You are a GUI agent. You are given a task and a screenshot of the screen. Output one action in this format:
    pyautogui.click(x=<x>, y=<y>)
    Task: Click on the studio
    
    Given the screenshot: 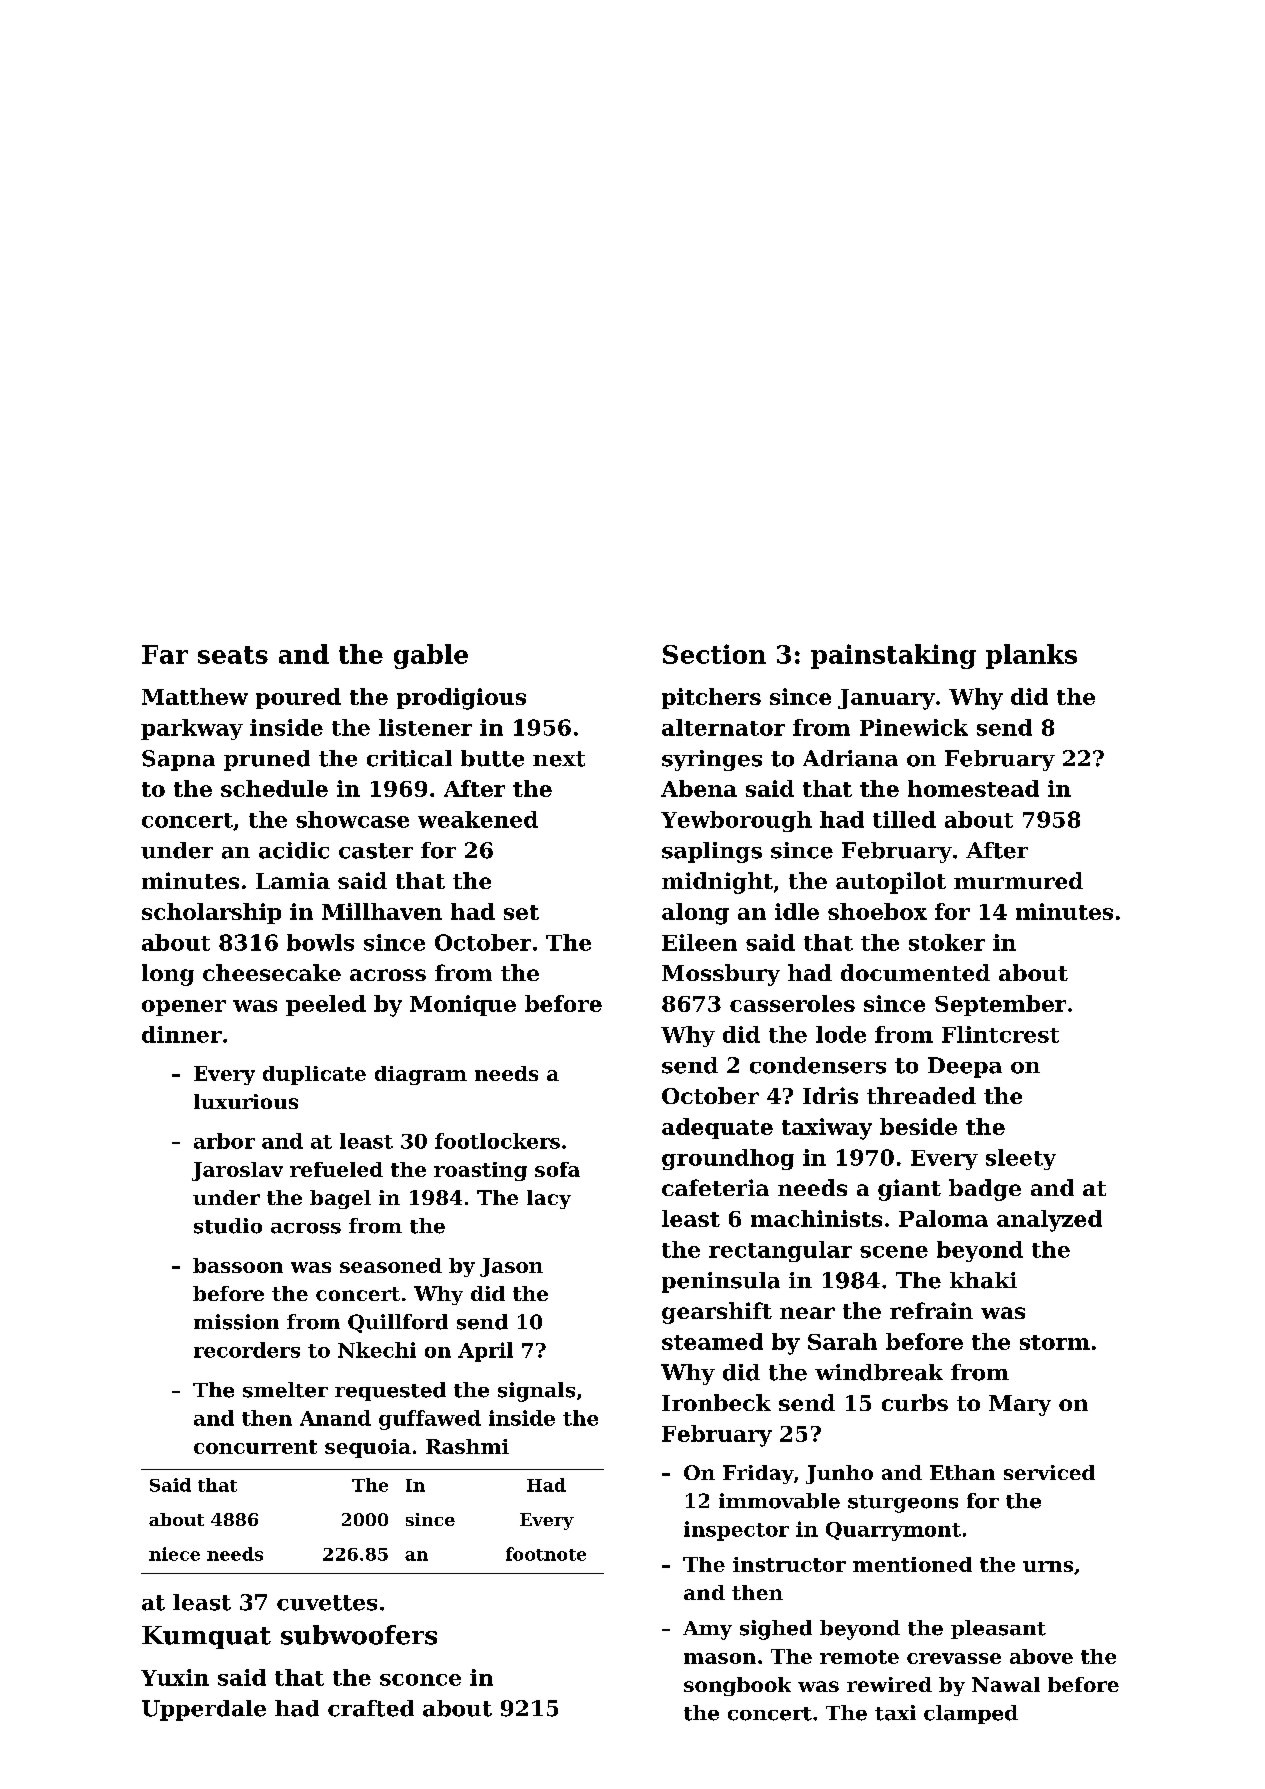 What is the action you would take?
    pyautogui.click(x=228, y=1226)
